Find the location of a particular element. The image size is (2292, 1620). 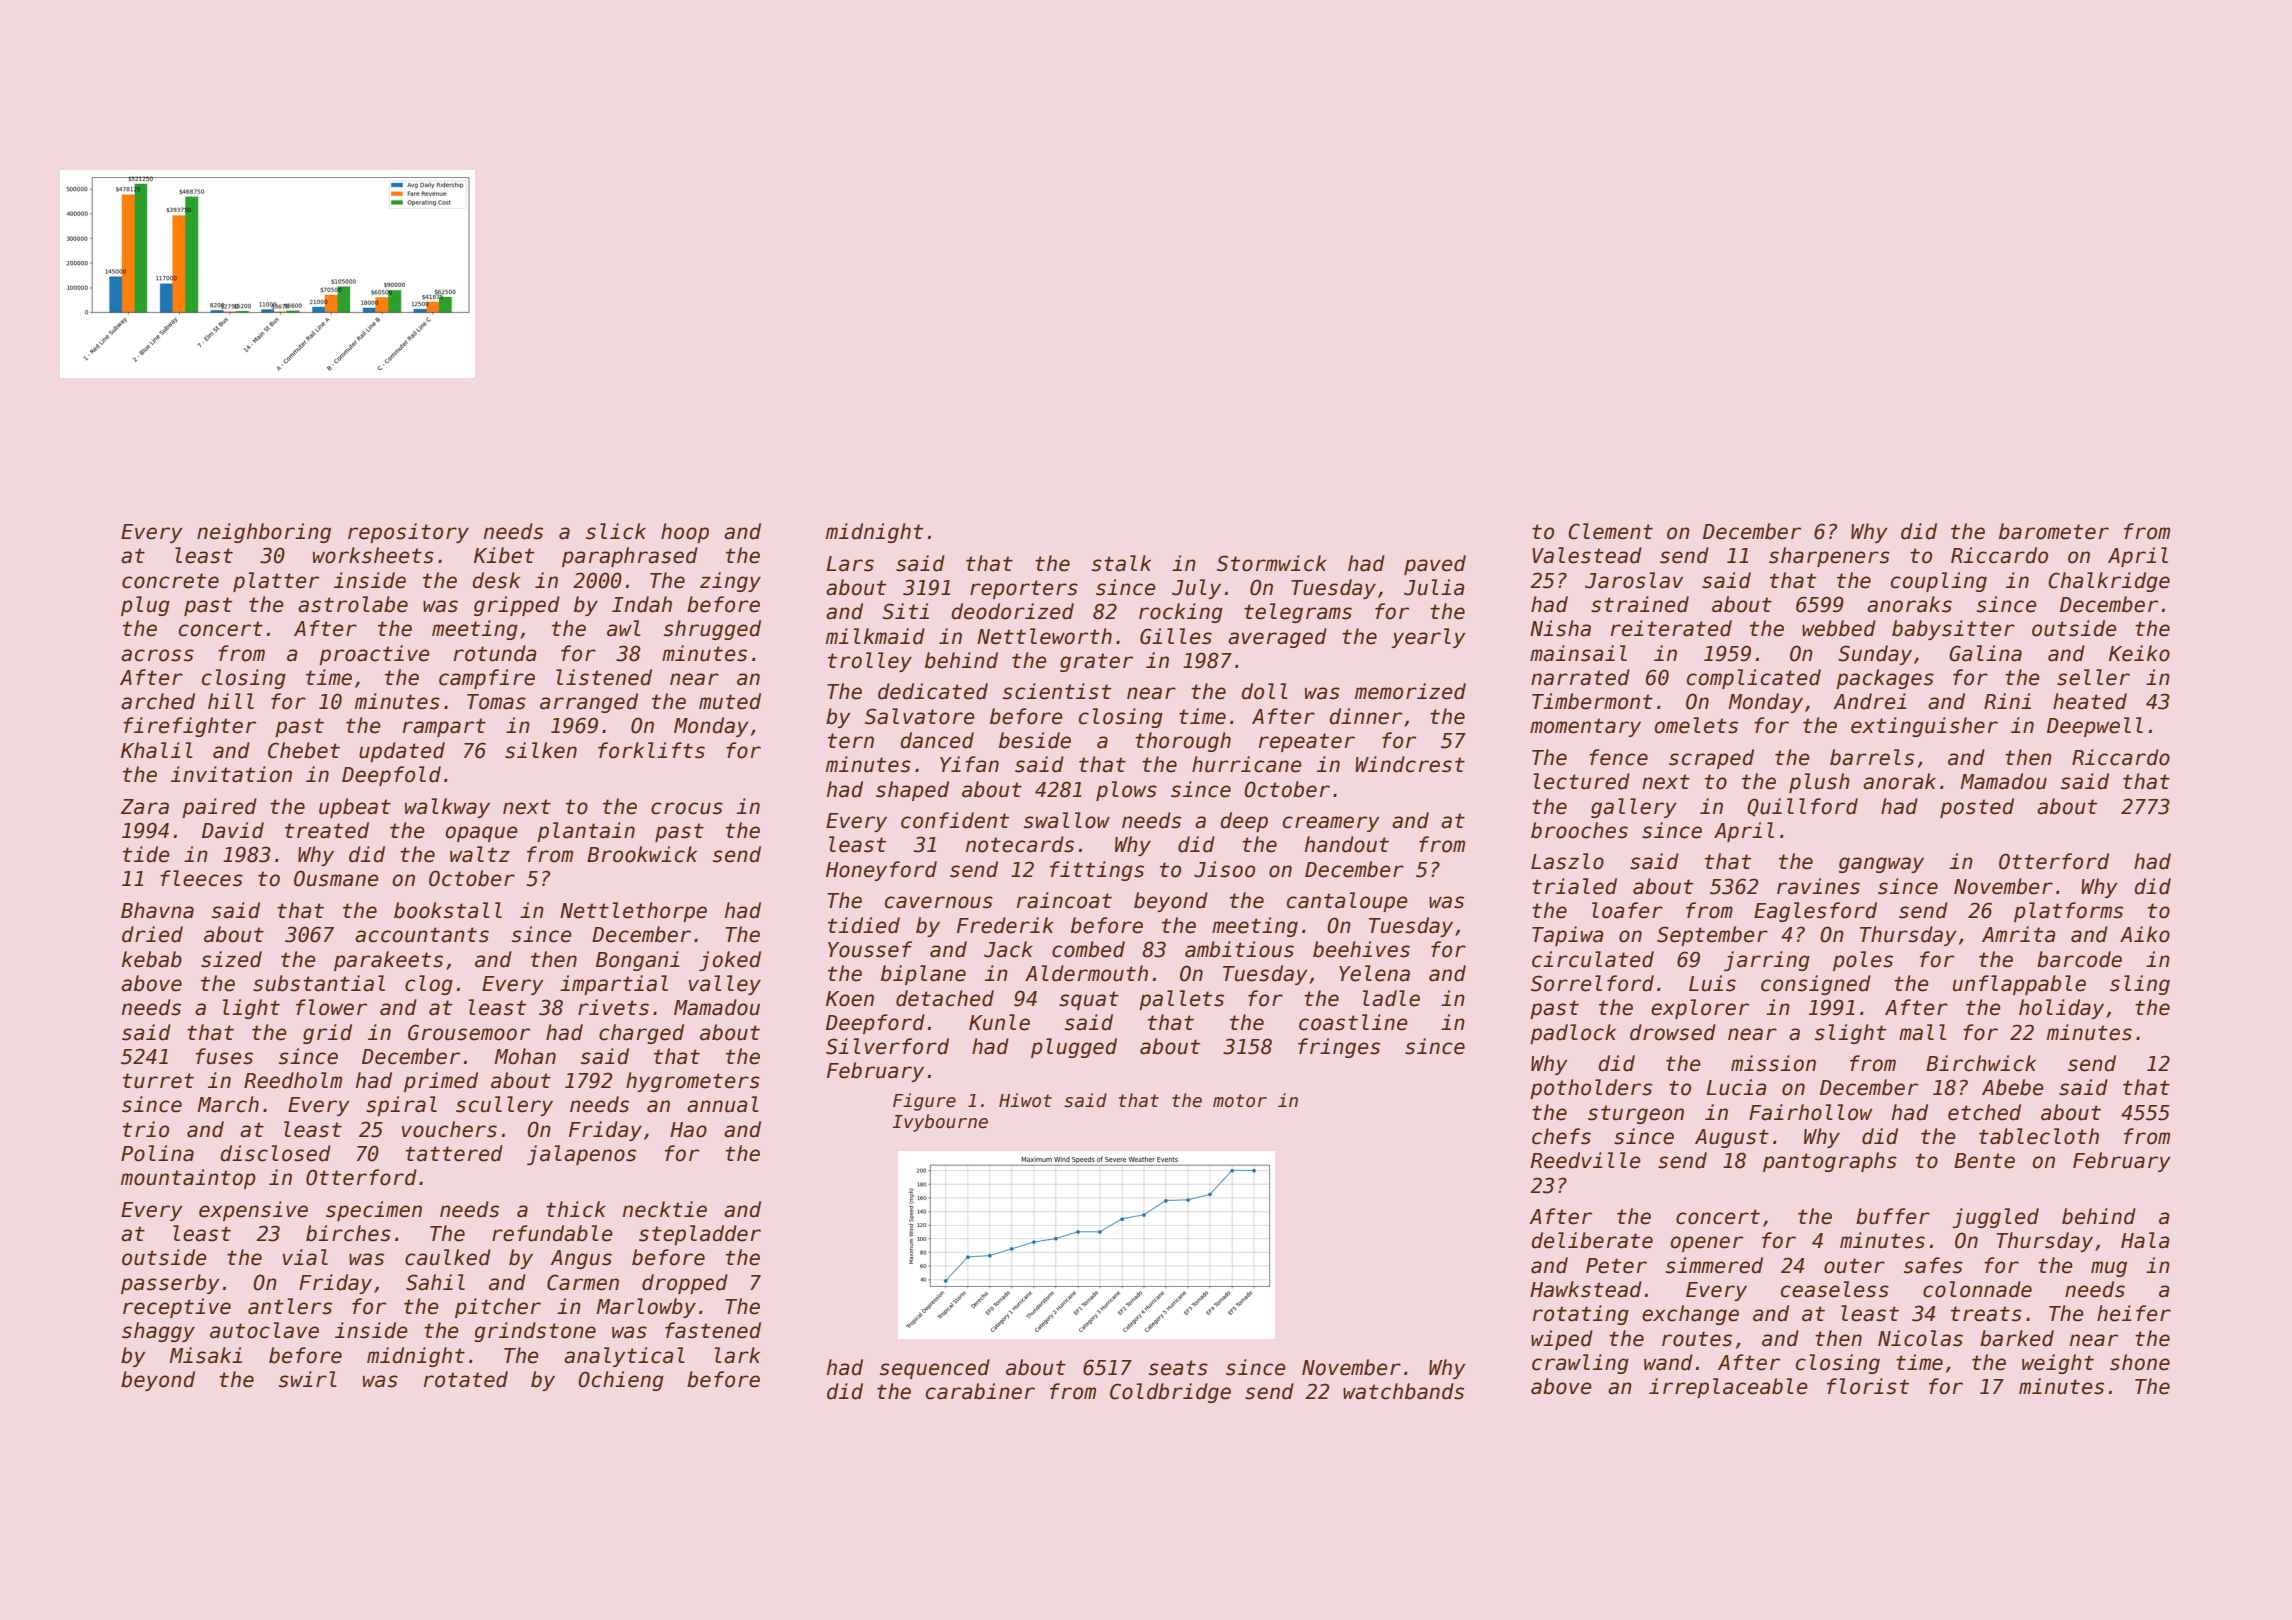

tablecloth is located at coordinates (2039, 1136).
